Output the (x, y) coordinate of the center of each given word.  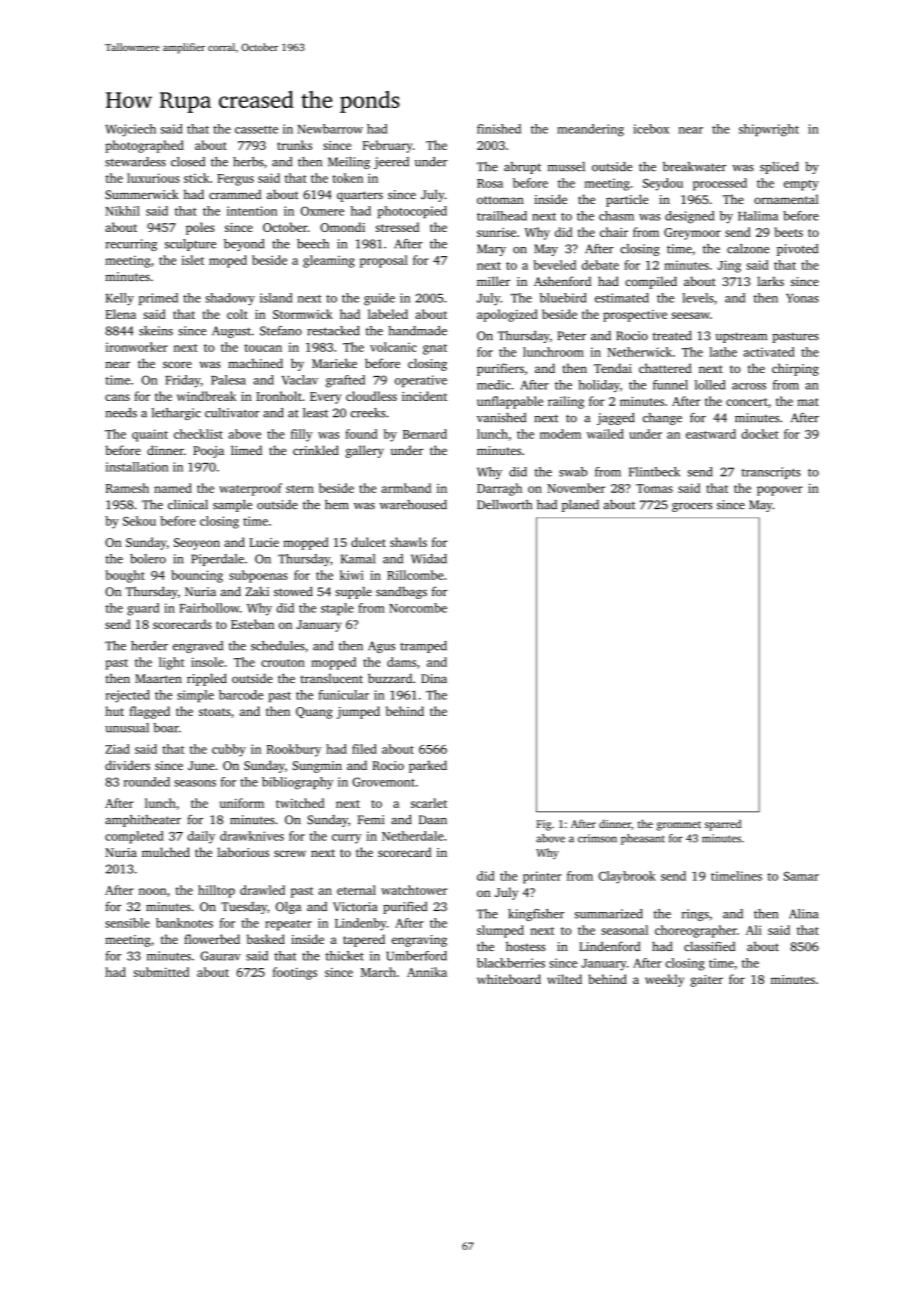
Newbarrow (330, 129)
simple (195, 696)
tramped (423, 647)
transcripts (771, 473)
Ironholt (279, 396)
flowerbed (212, 939)
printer (542, 877)
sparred (723, 825)
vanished (501, 418)
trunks (294, 145)
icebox (651, 129)
